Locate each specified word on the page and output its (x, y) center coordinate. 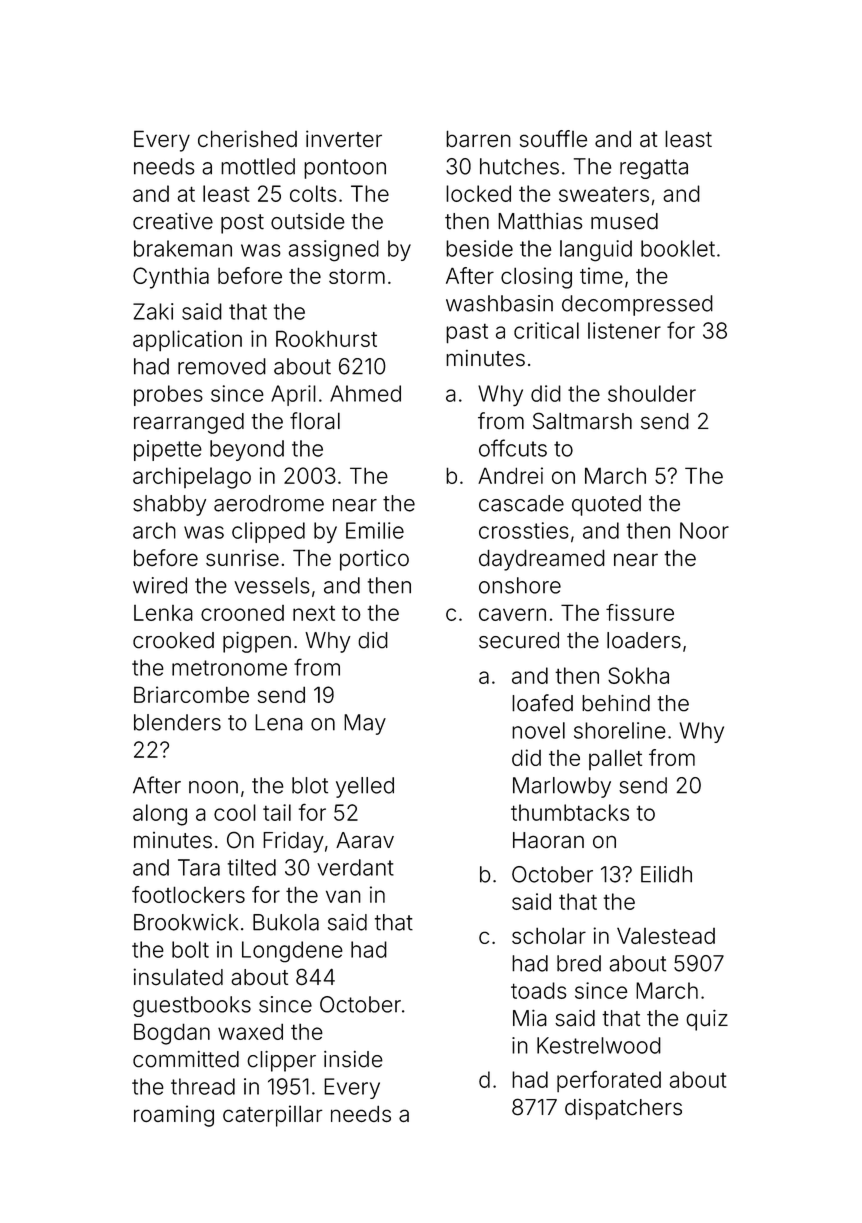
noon (213, 787)
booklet (678, 248)
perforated (609, 1081)
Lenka (163, 613)
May (365, 724)
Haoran (548, 840)
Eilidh (666, 874)
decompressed (637, 305)
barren (478, 139)
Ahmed (365, 393)
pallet (615, 759)
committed (186, 1059)
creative (173, 221)
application (187, 341)
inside (353, 1059)
